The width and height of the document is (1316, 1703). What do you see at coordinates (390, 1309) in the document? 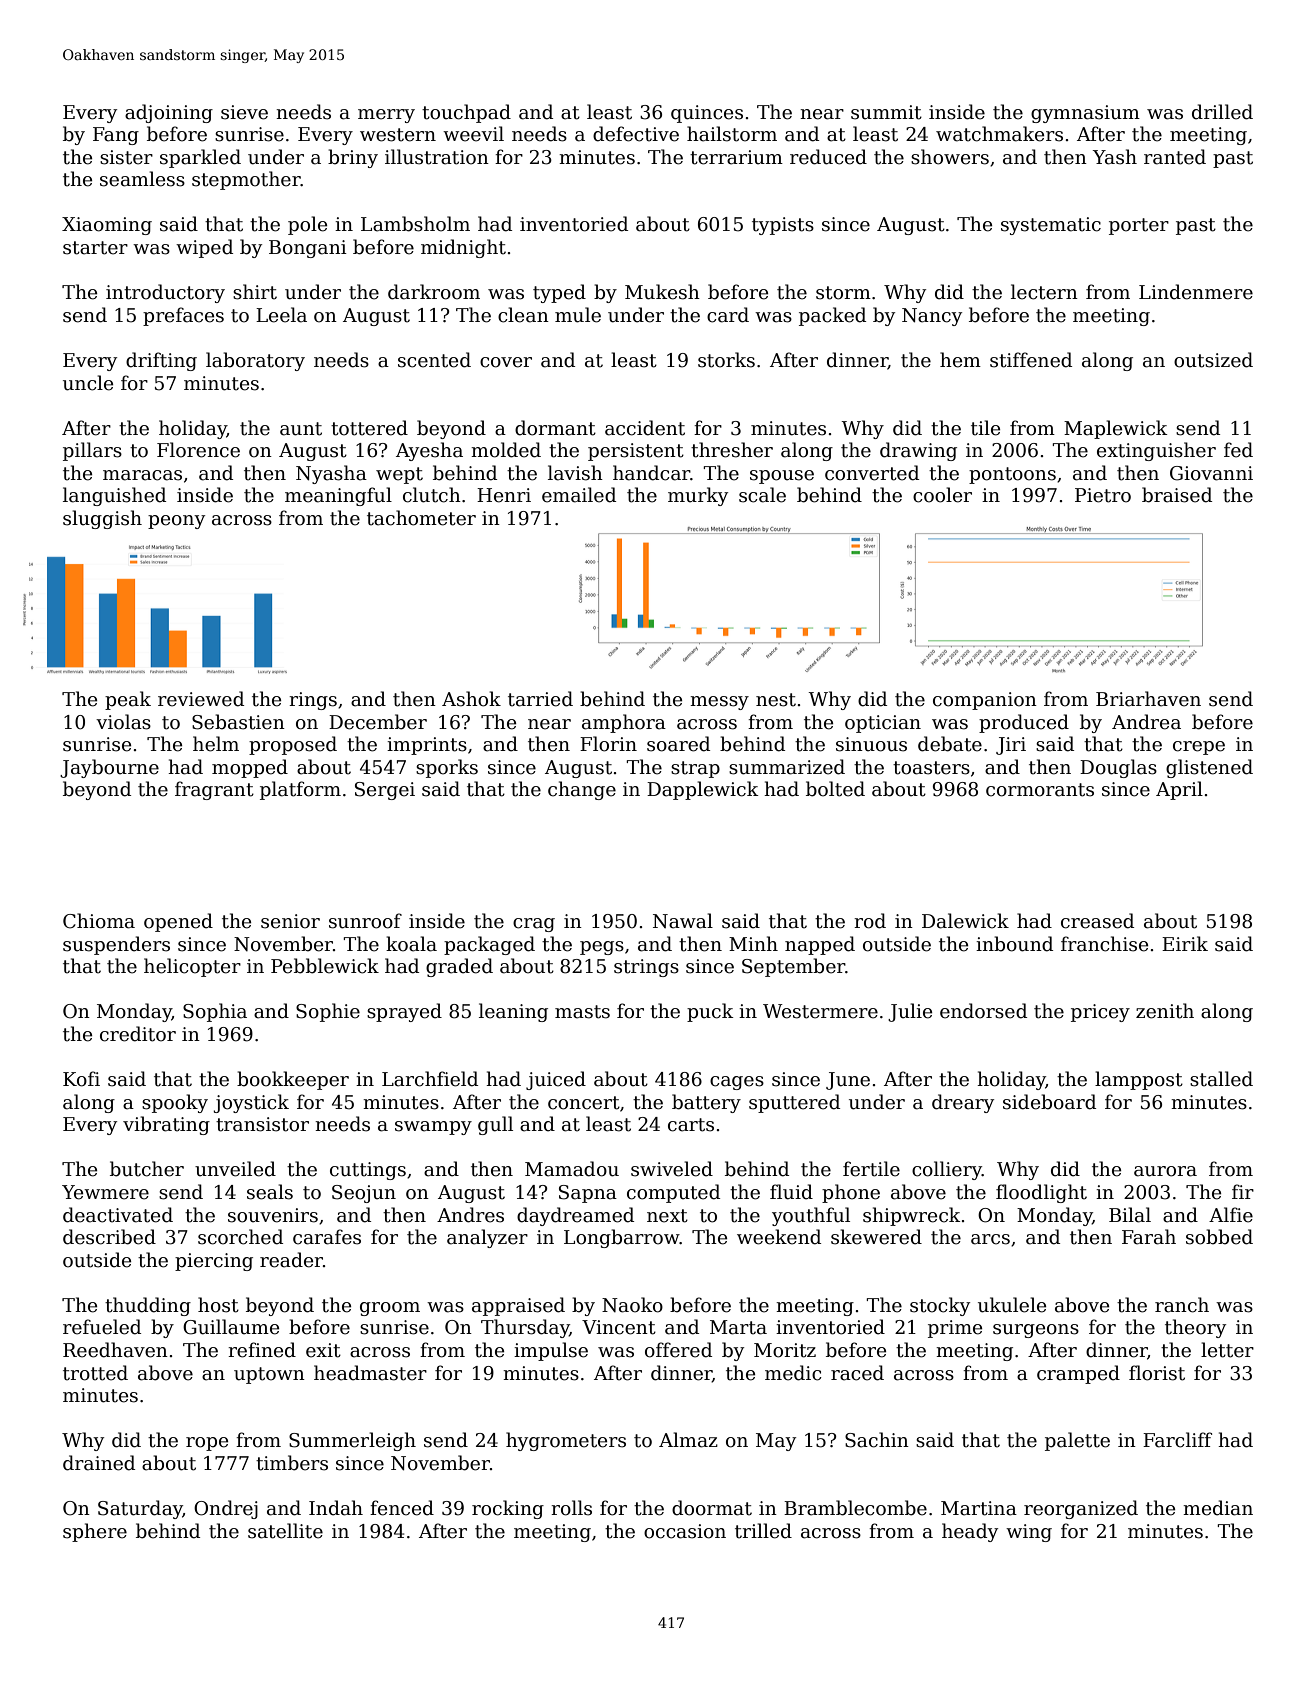
I see `groom` at bounding box center [390, 1309].
